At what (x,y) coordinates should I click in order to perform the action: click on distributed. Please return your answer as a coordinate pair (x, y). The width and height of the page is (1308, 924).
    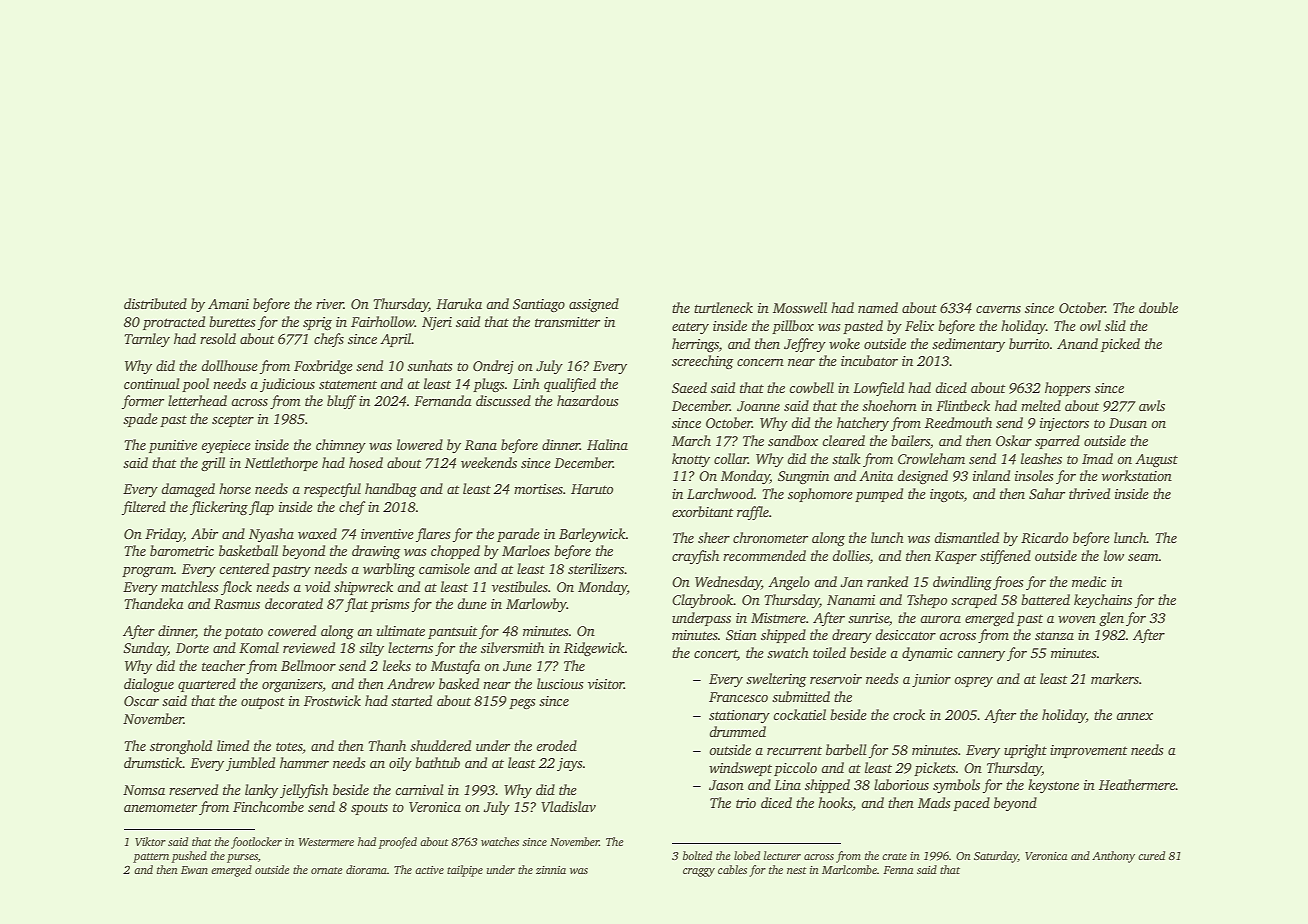
    Looking at the image, I should click on (155, 303).
